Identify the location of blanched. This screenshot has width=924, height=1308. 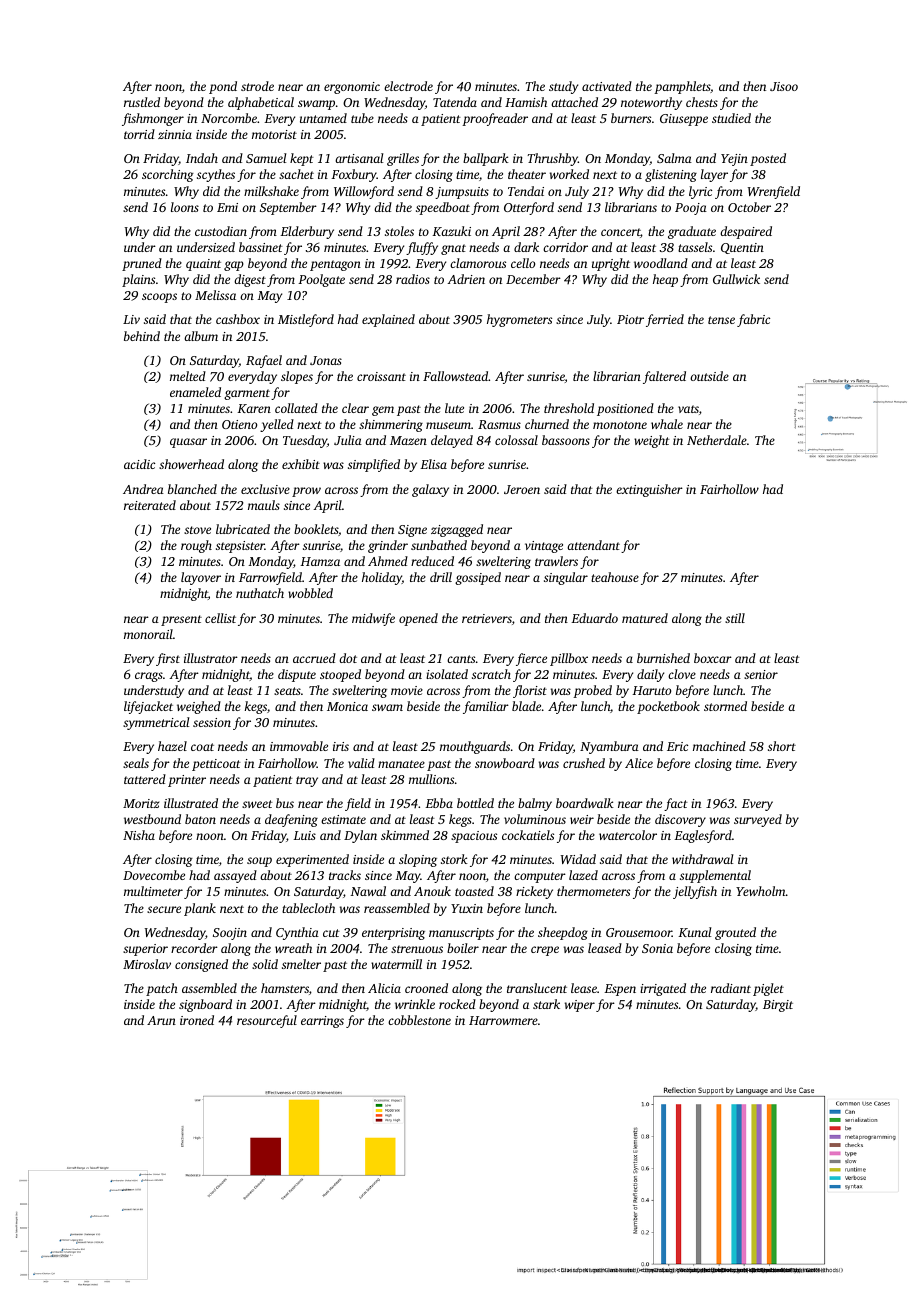
(192, 489).
